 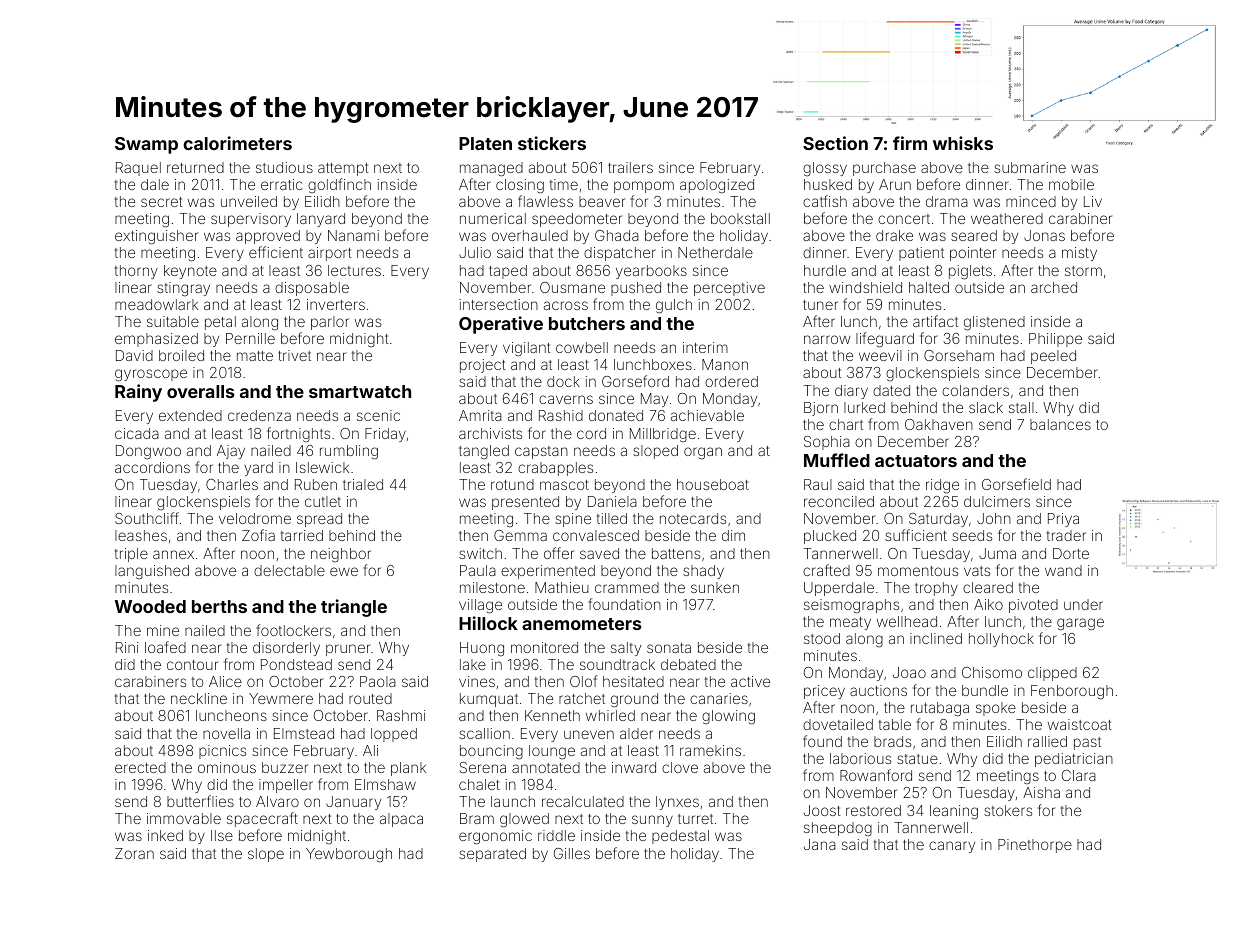 I want to click on sunken, so click(x=715, y=587).
